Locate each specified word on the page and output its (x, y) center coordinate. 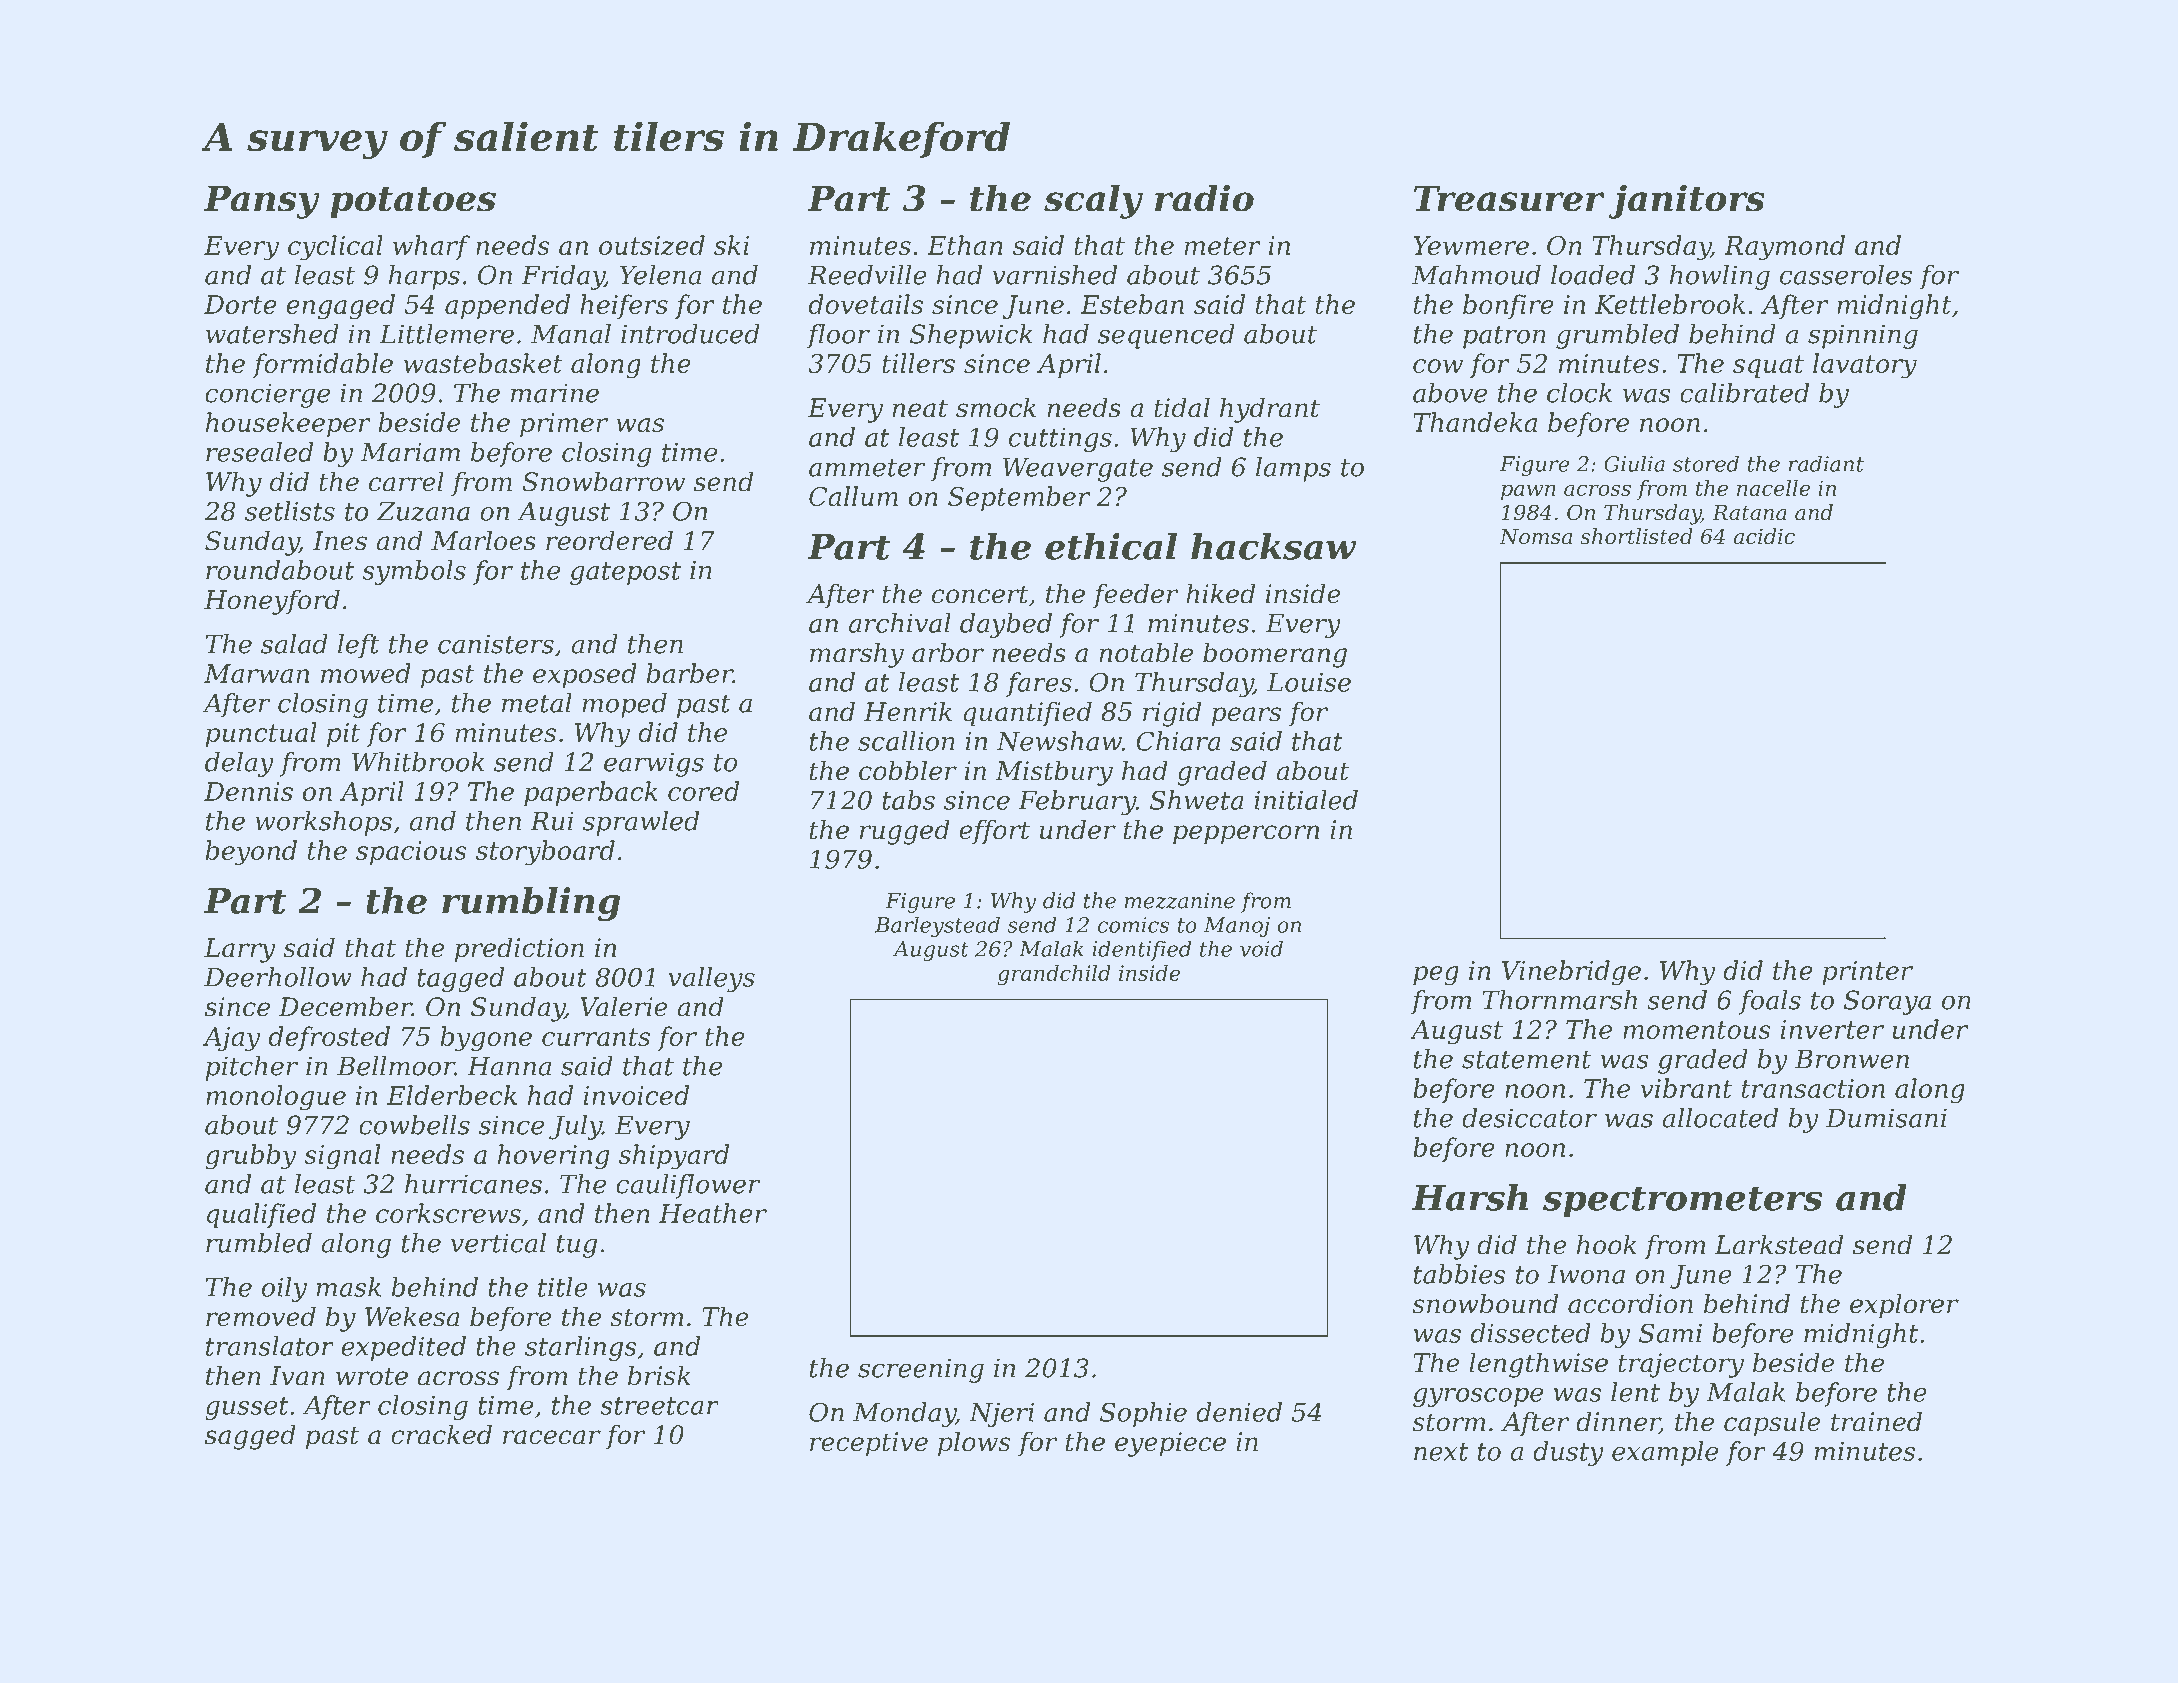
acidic (1764, 536)
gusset (247, 1408)
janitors (1687, 201)
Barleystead (937, 926)
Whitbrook (418, 762)
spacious (411, 853)
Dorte (240, 304)
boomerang (1275, 655)
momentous (1697, 1030)
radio (1204, 198)
